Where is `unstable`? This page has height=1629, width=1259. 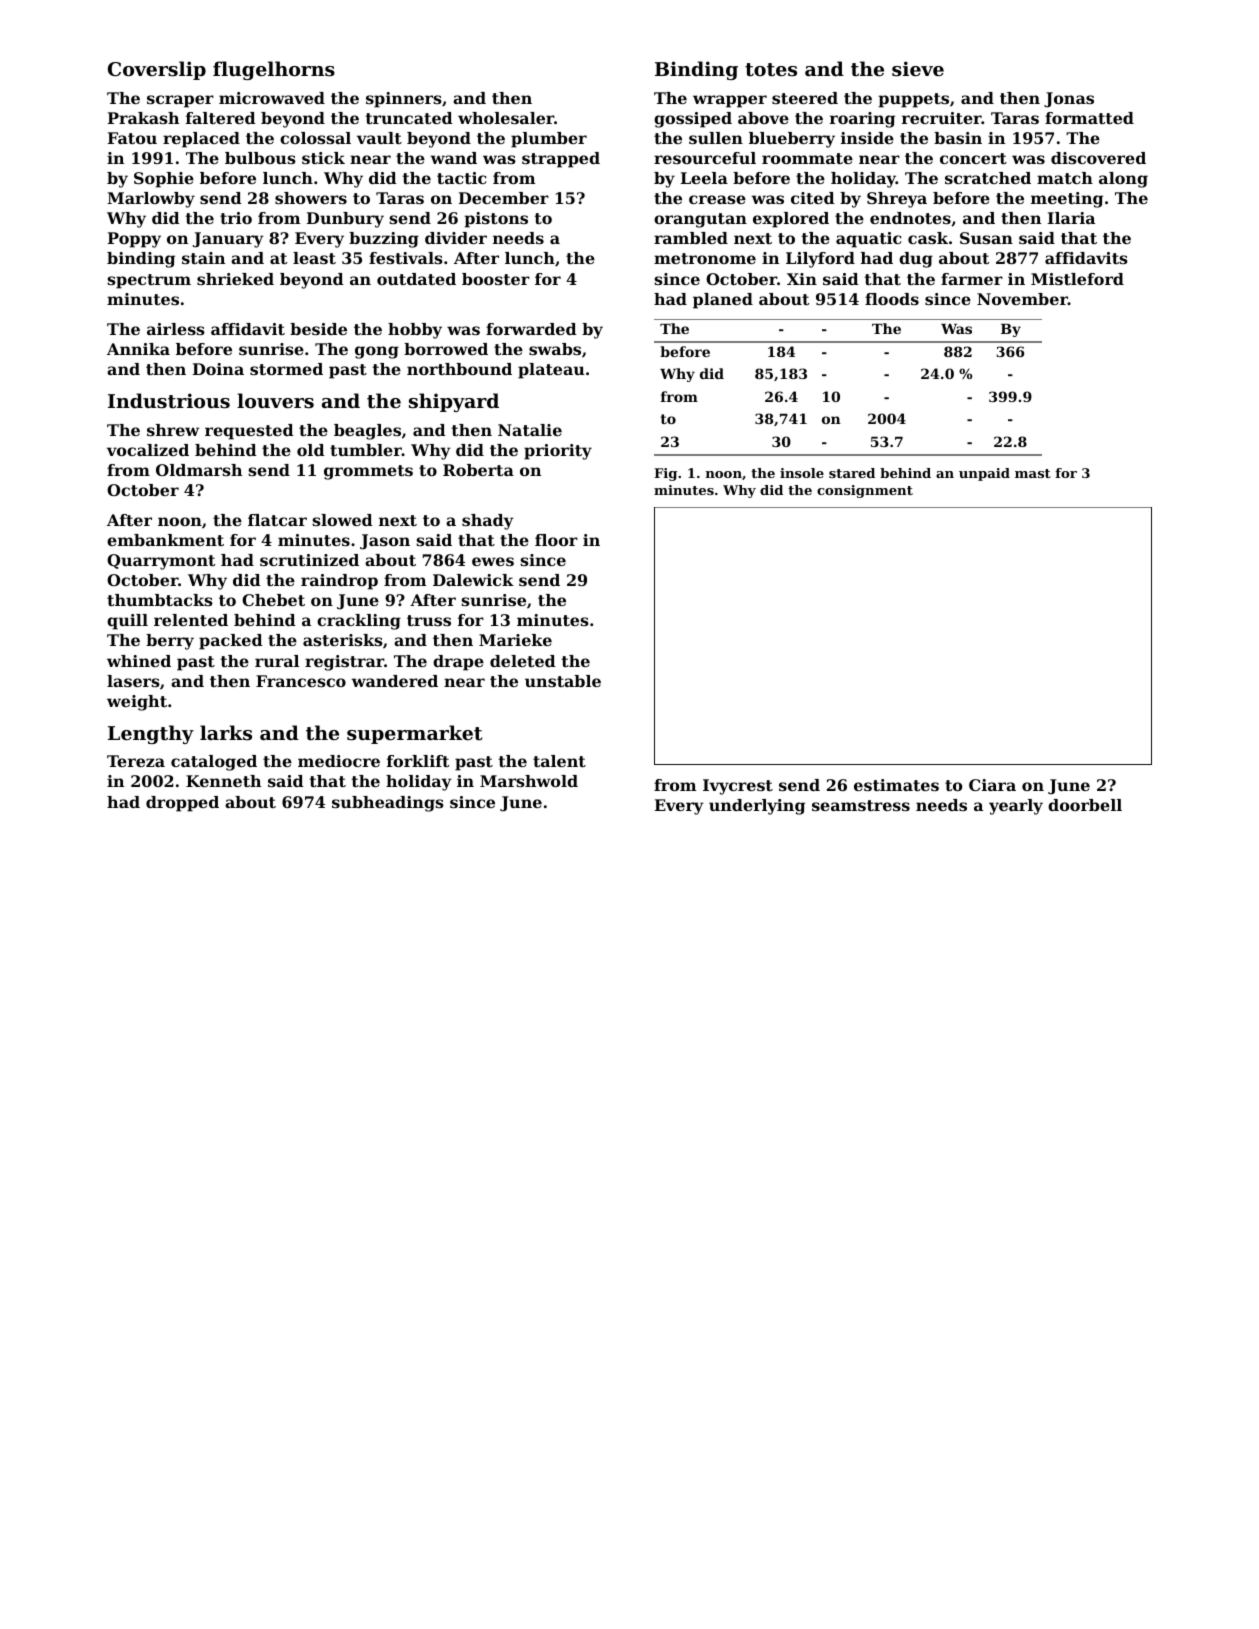
unstable is located at coordinates (563, 681).
